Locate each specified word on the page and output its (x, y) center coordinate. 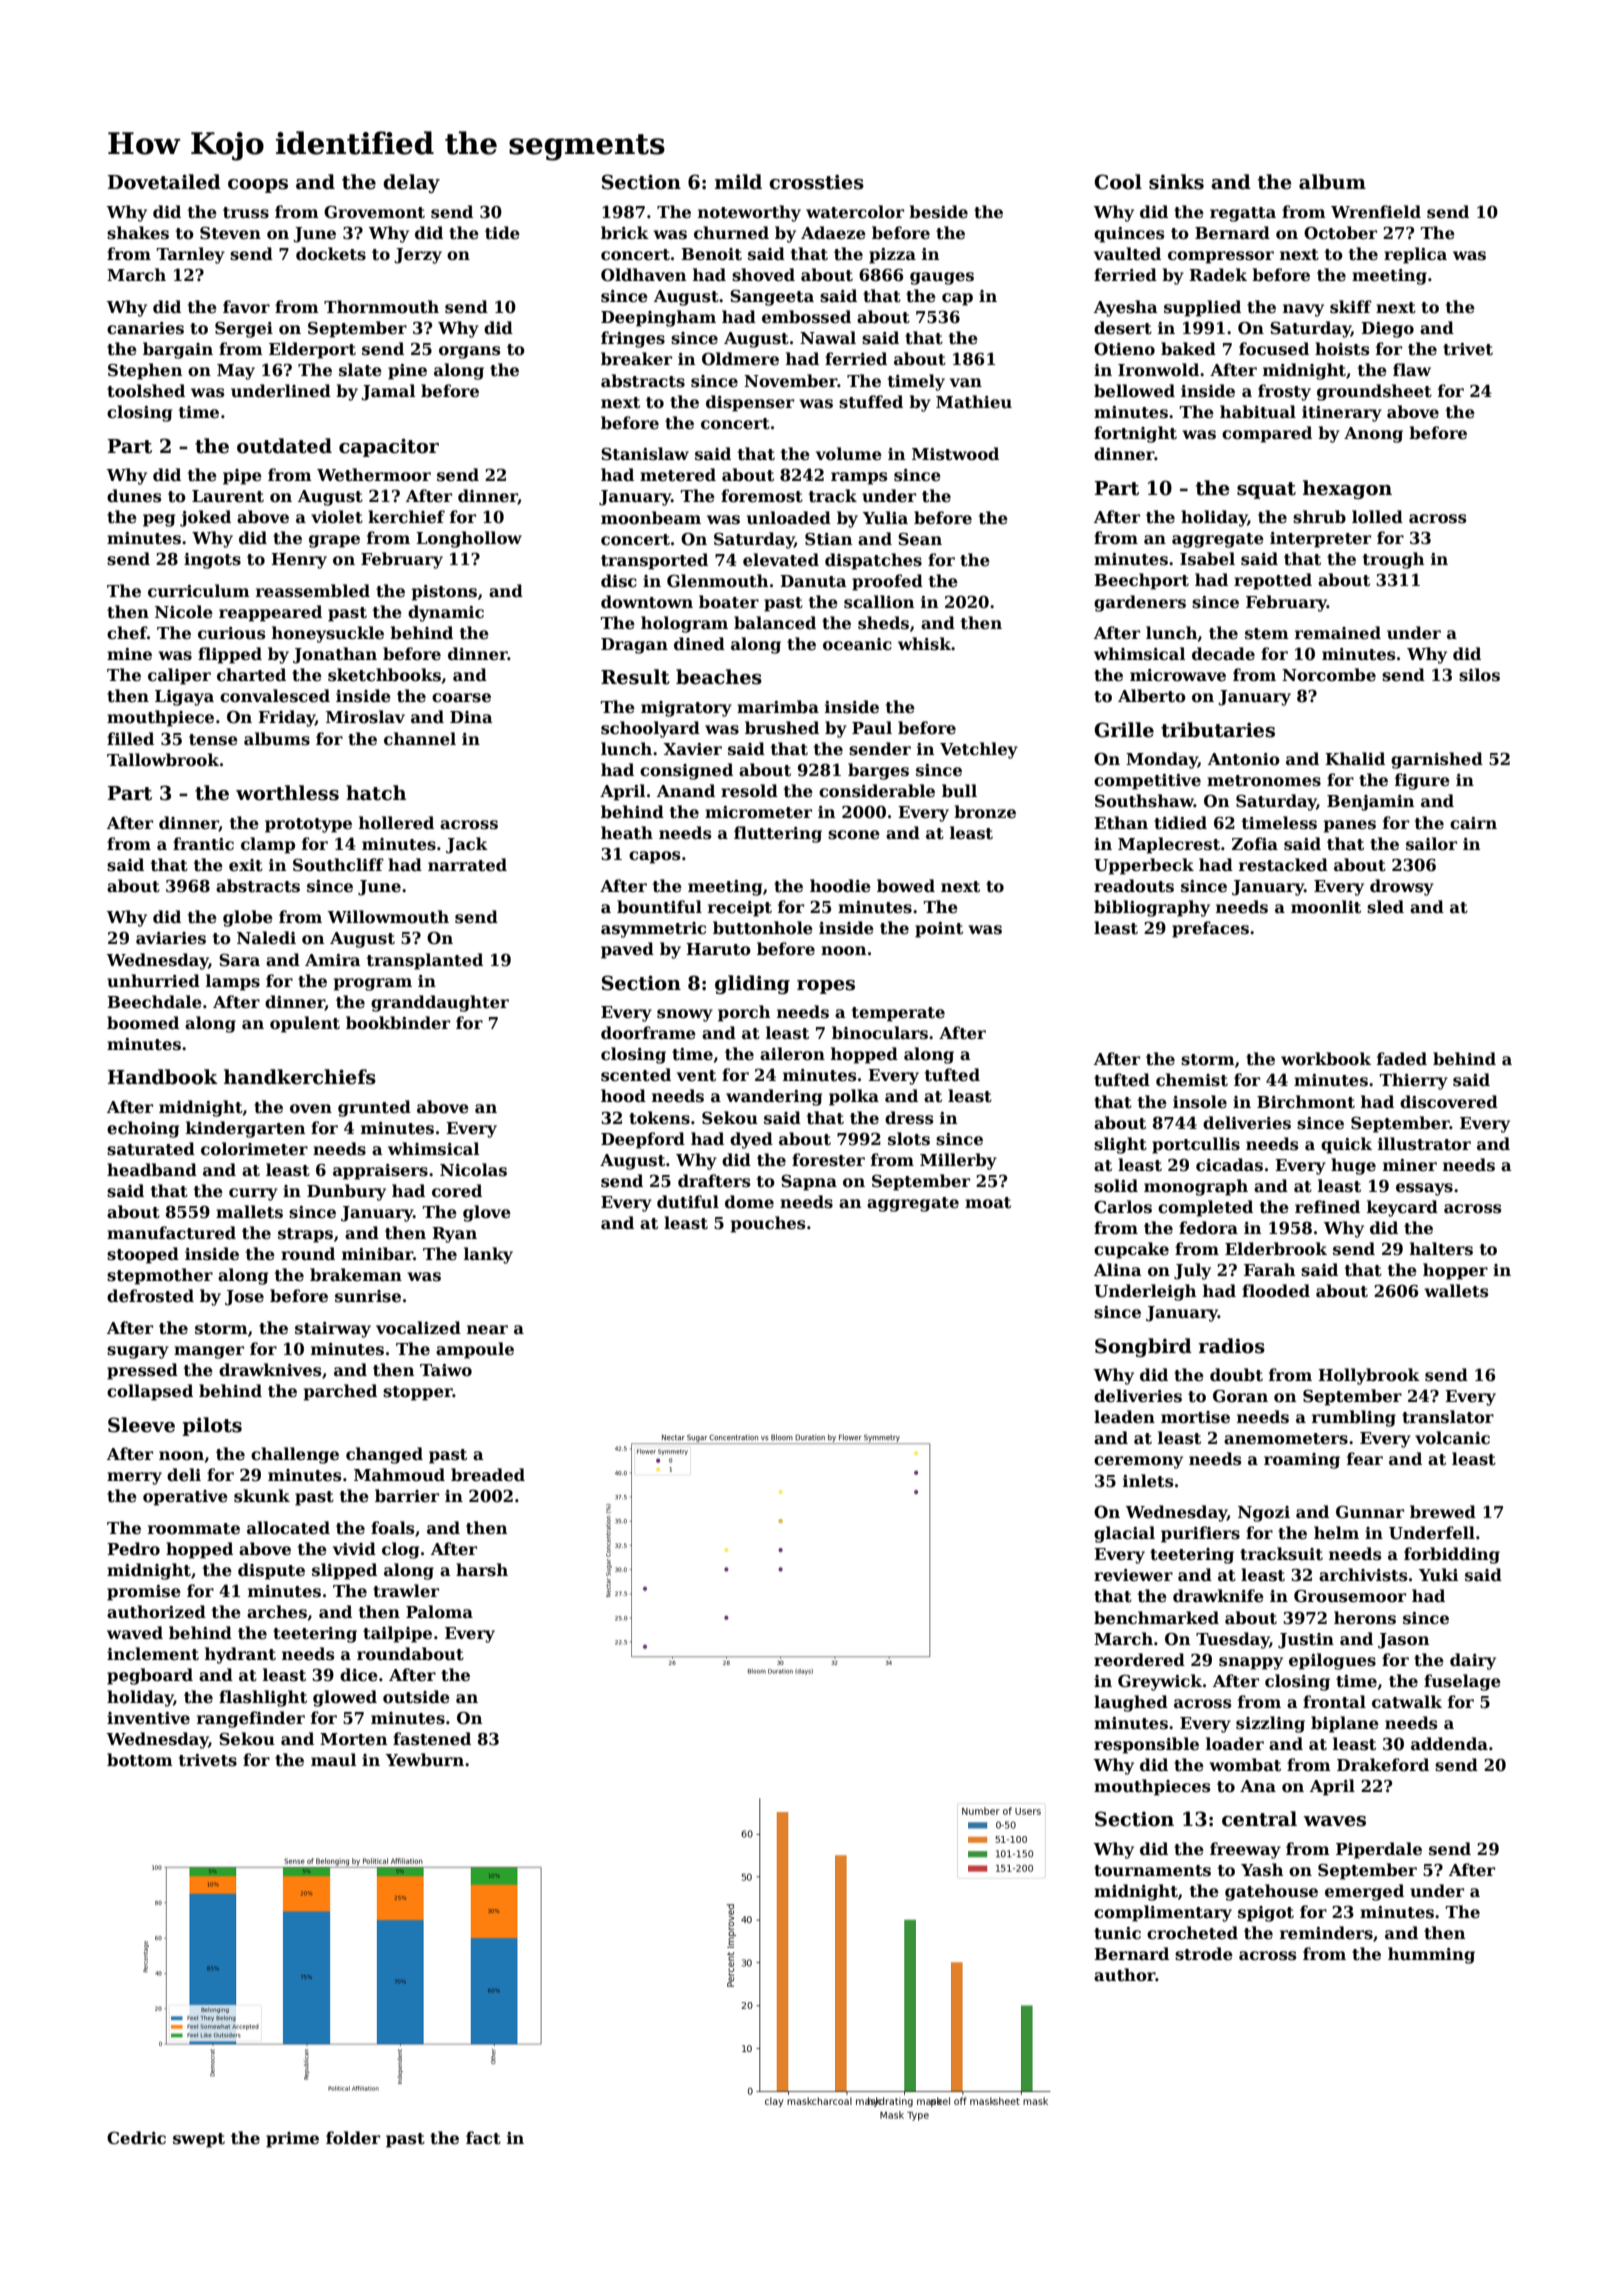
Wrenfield (1376, 212)
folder (353, 2138)
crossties (816, 182)
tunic (1117, 1933)
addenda (1449, 1743)
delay (411, 183)
